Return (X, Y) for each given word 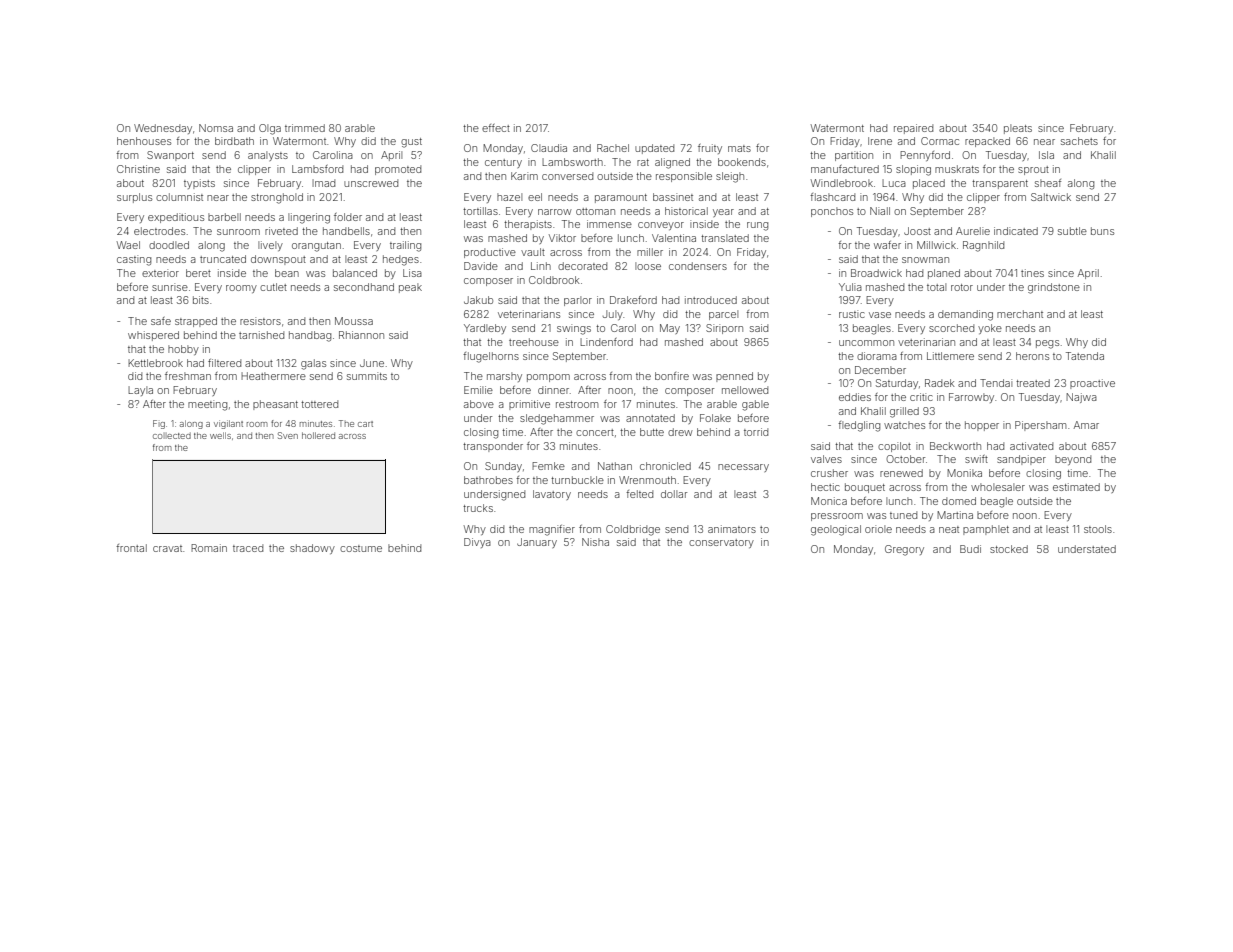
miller (650, 252)
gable (755, 405)
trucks (478, 508)
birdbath (234, 141)
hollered (318, 435)
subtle (1072, 231)
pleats (1018, 129)
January (537, 543)
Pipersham (1040, 426)
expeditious (176, 218)
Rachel (613, 148)
